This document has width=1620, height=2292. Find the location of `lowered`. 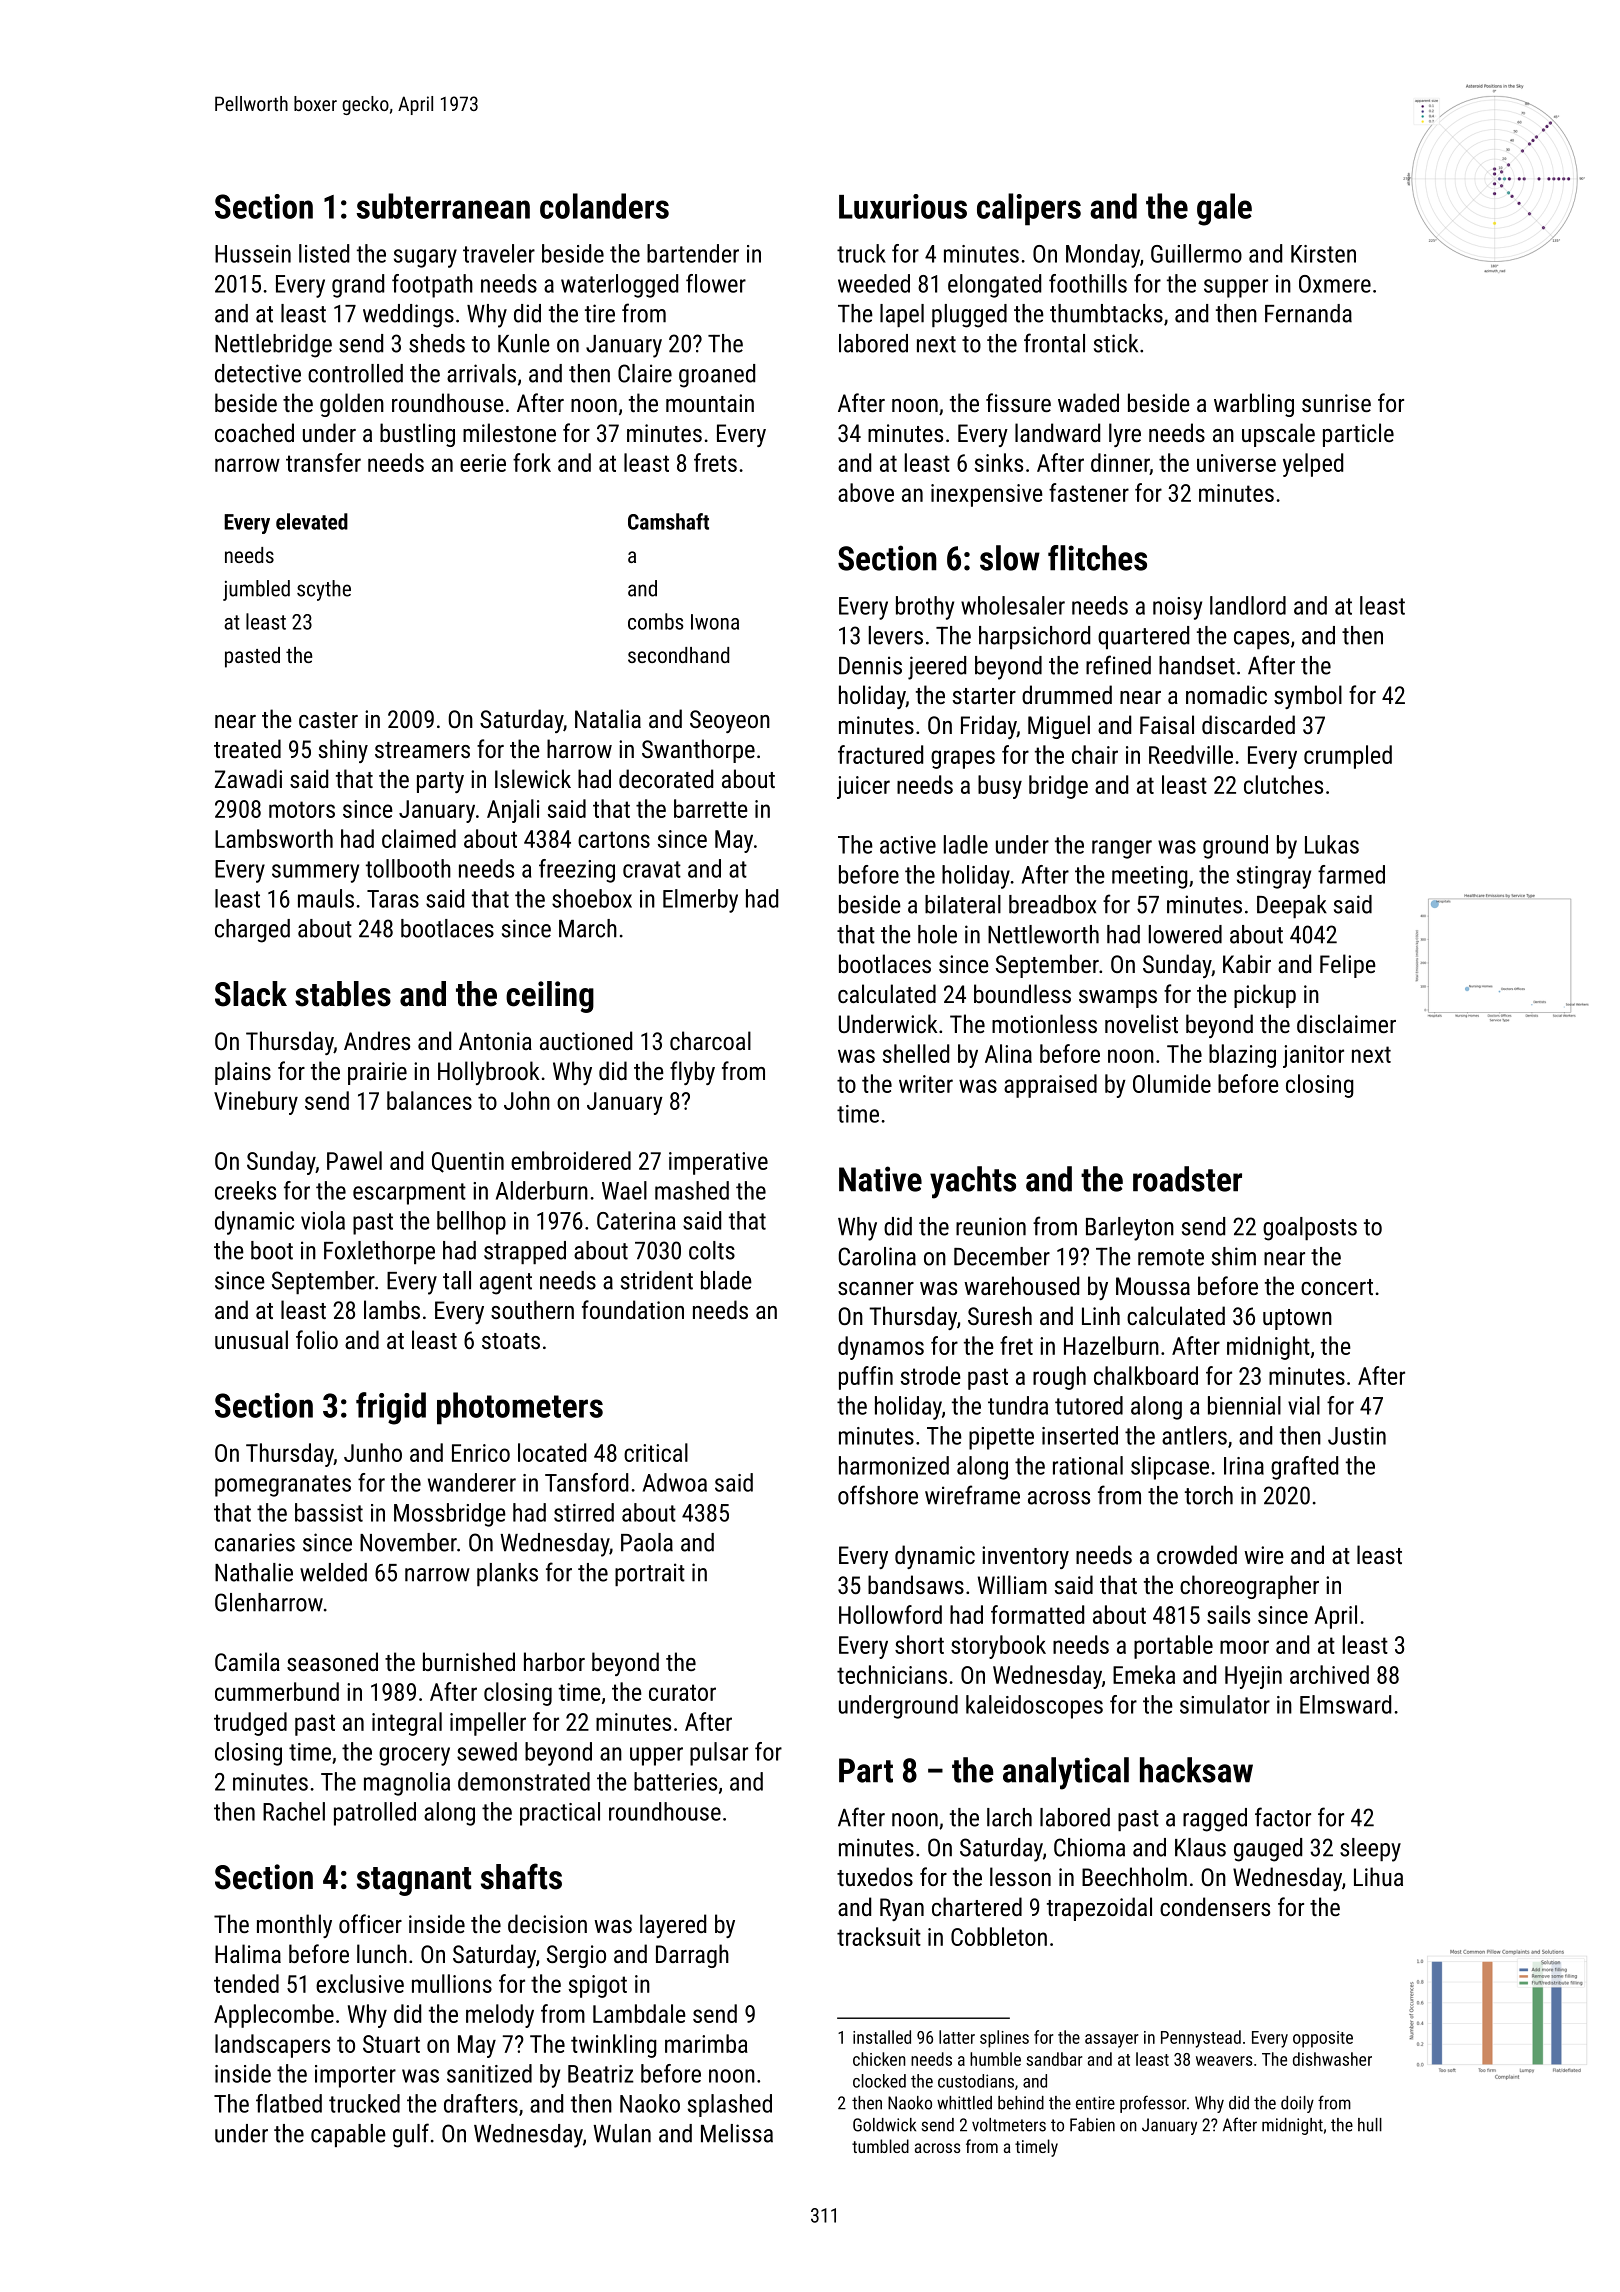

lowered is located at coordinates (1185, 934).
